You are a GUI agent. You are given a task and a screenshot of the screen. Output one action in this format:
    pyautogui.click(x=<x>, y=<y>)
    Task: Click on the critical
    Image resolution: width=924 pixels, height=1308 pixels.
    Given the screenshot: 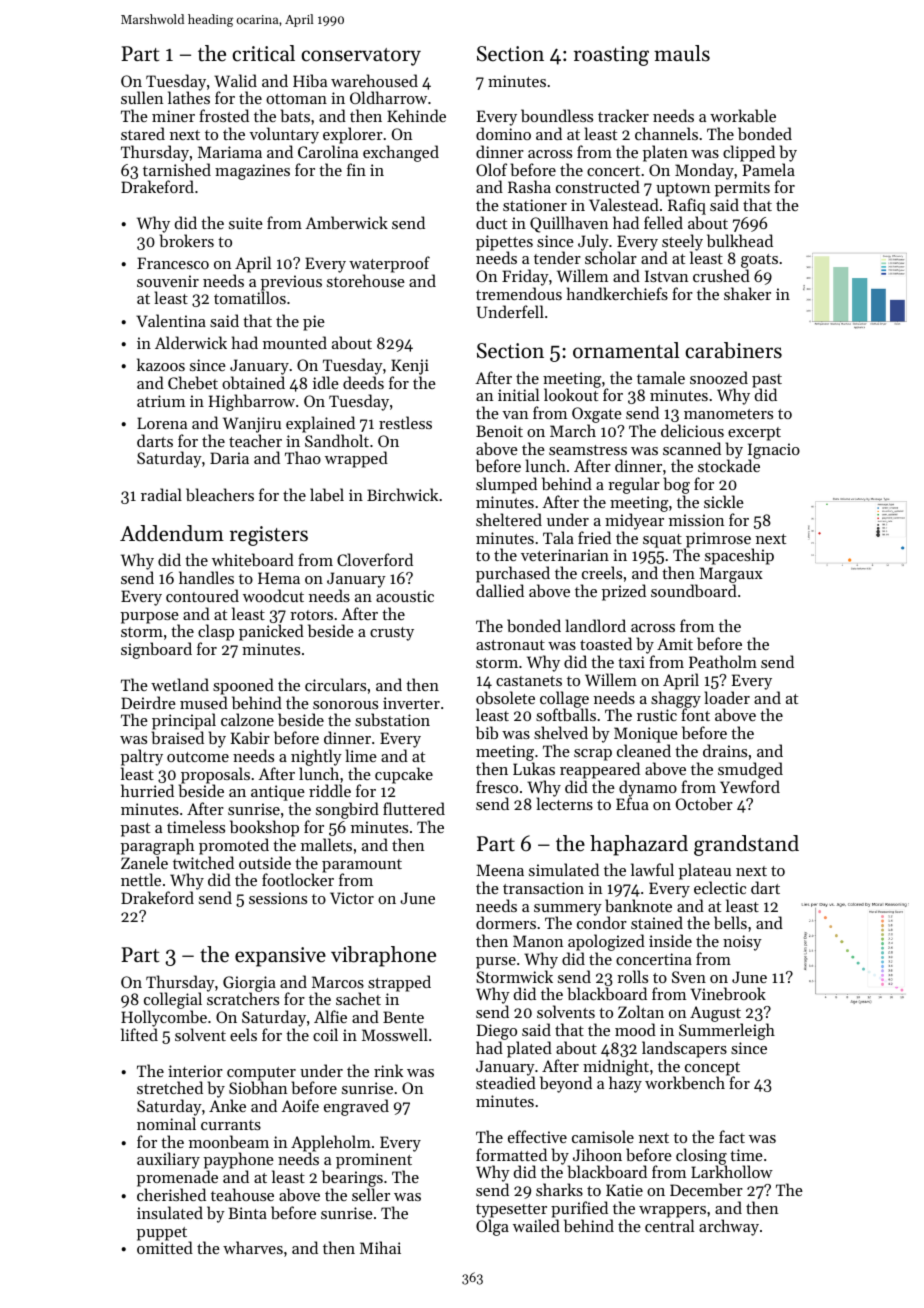 What is the action you would take?
    pyautogui.click(x=263, y=53)
